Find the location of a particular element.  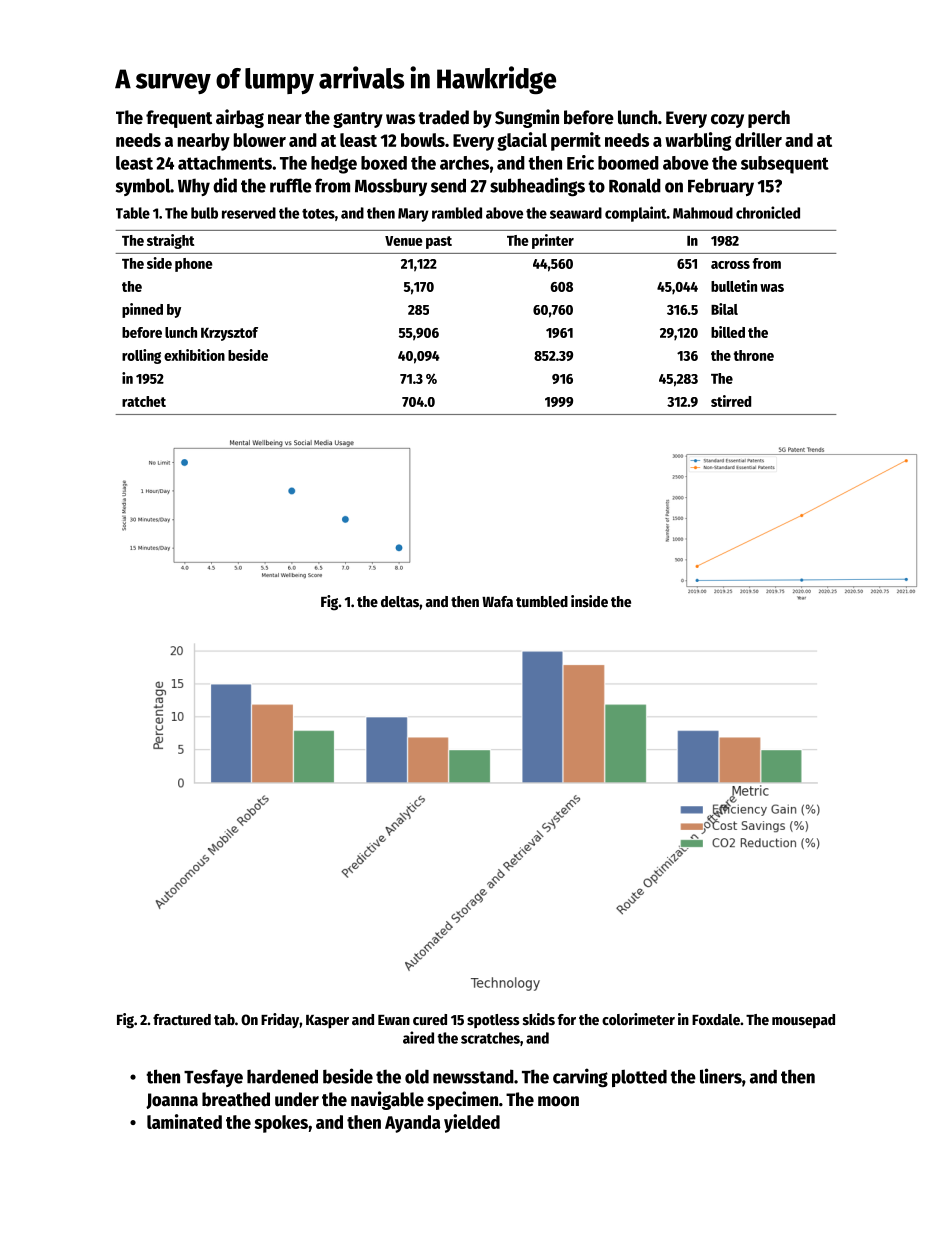

ruffle is located at coordinates (291, 185).
